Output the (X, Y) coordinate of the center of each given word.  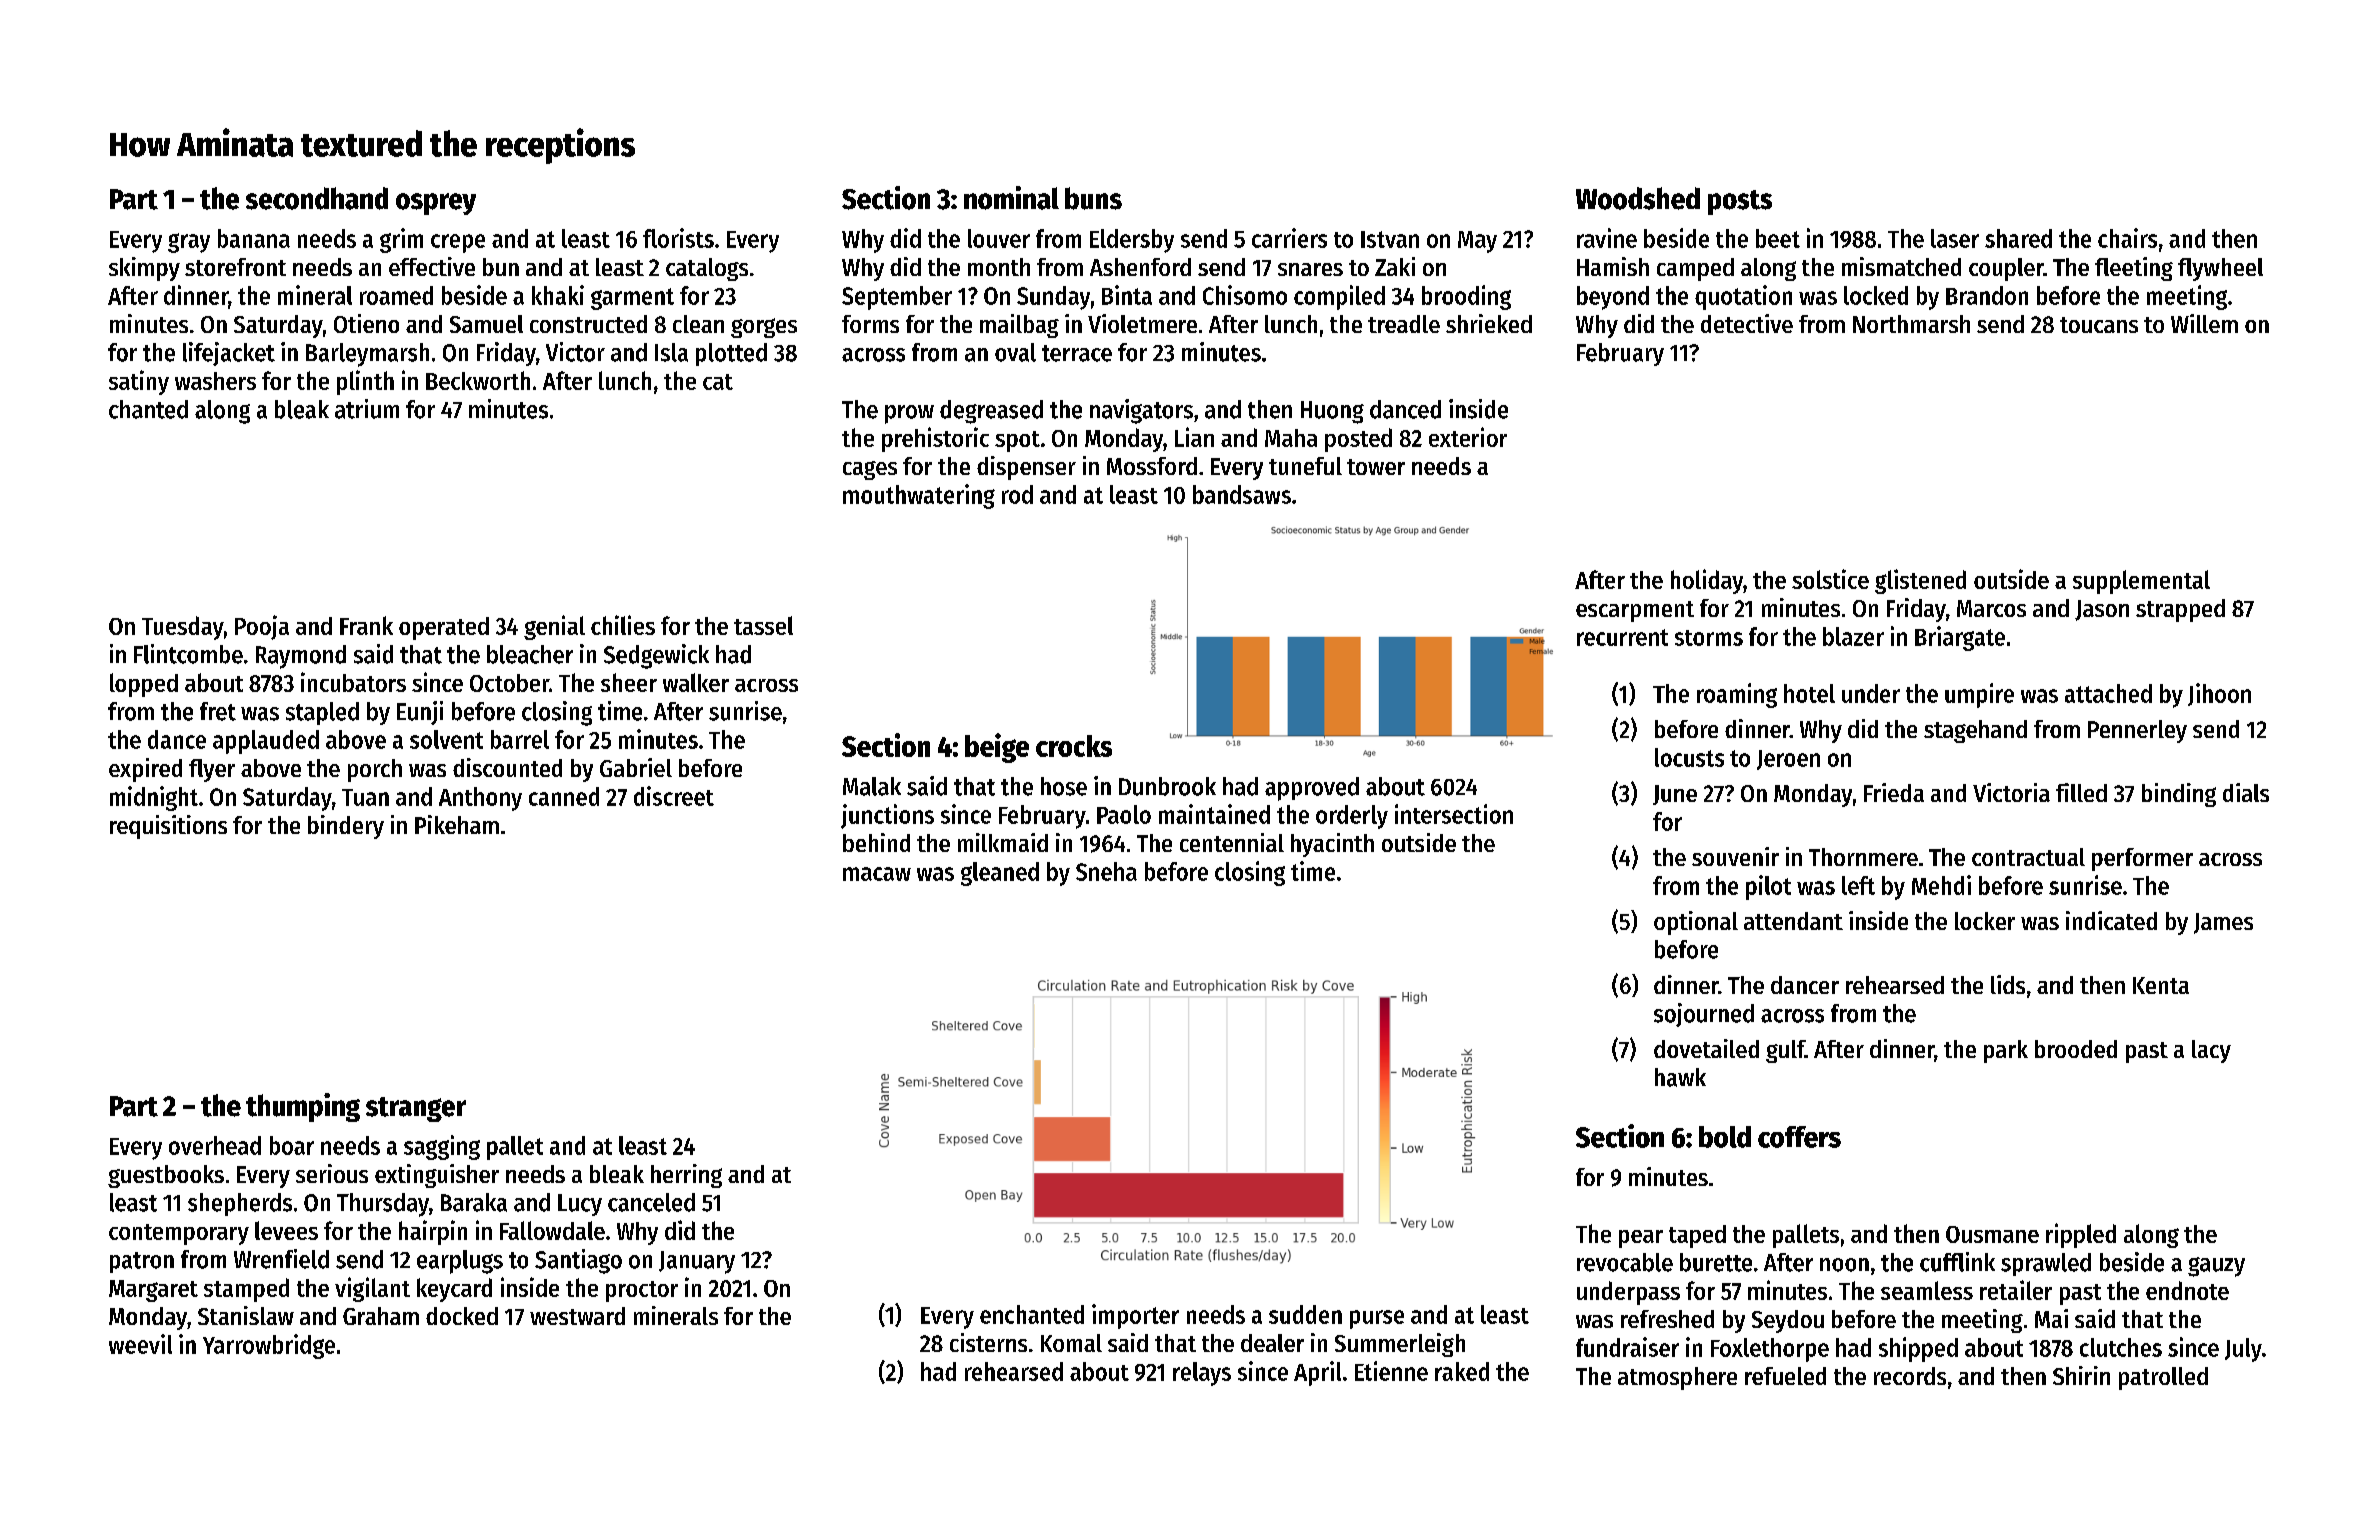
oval (1015, 352)
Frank (366, 625)
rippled (2081, 1235)
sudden (1305, 1314)
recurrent (1622, 637)
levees (286, 1230)
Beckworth (478, 380)
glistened (1920, 581)
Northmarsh (1911, 324)
